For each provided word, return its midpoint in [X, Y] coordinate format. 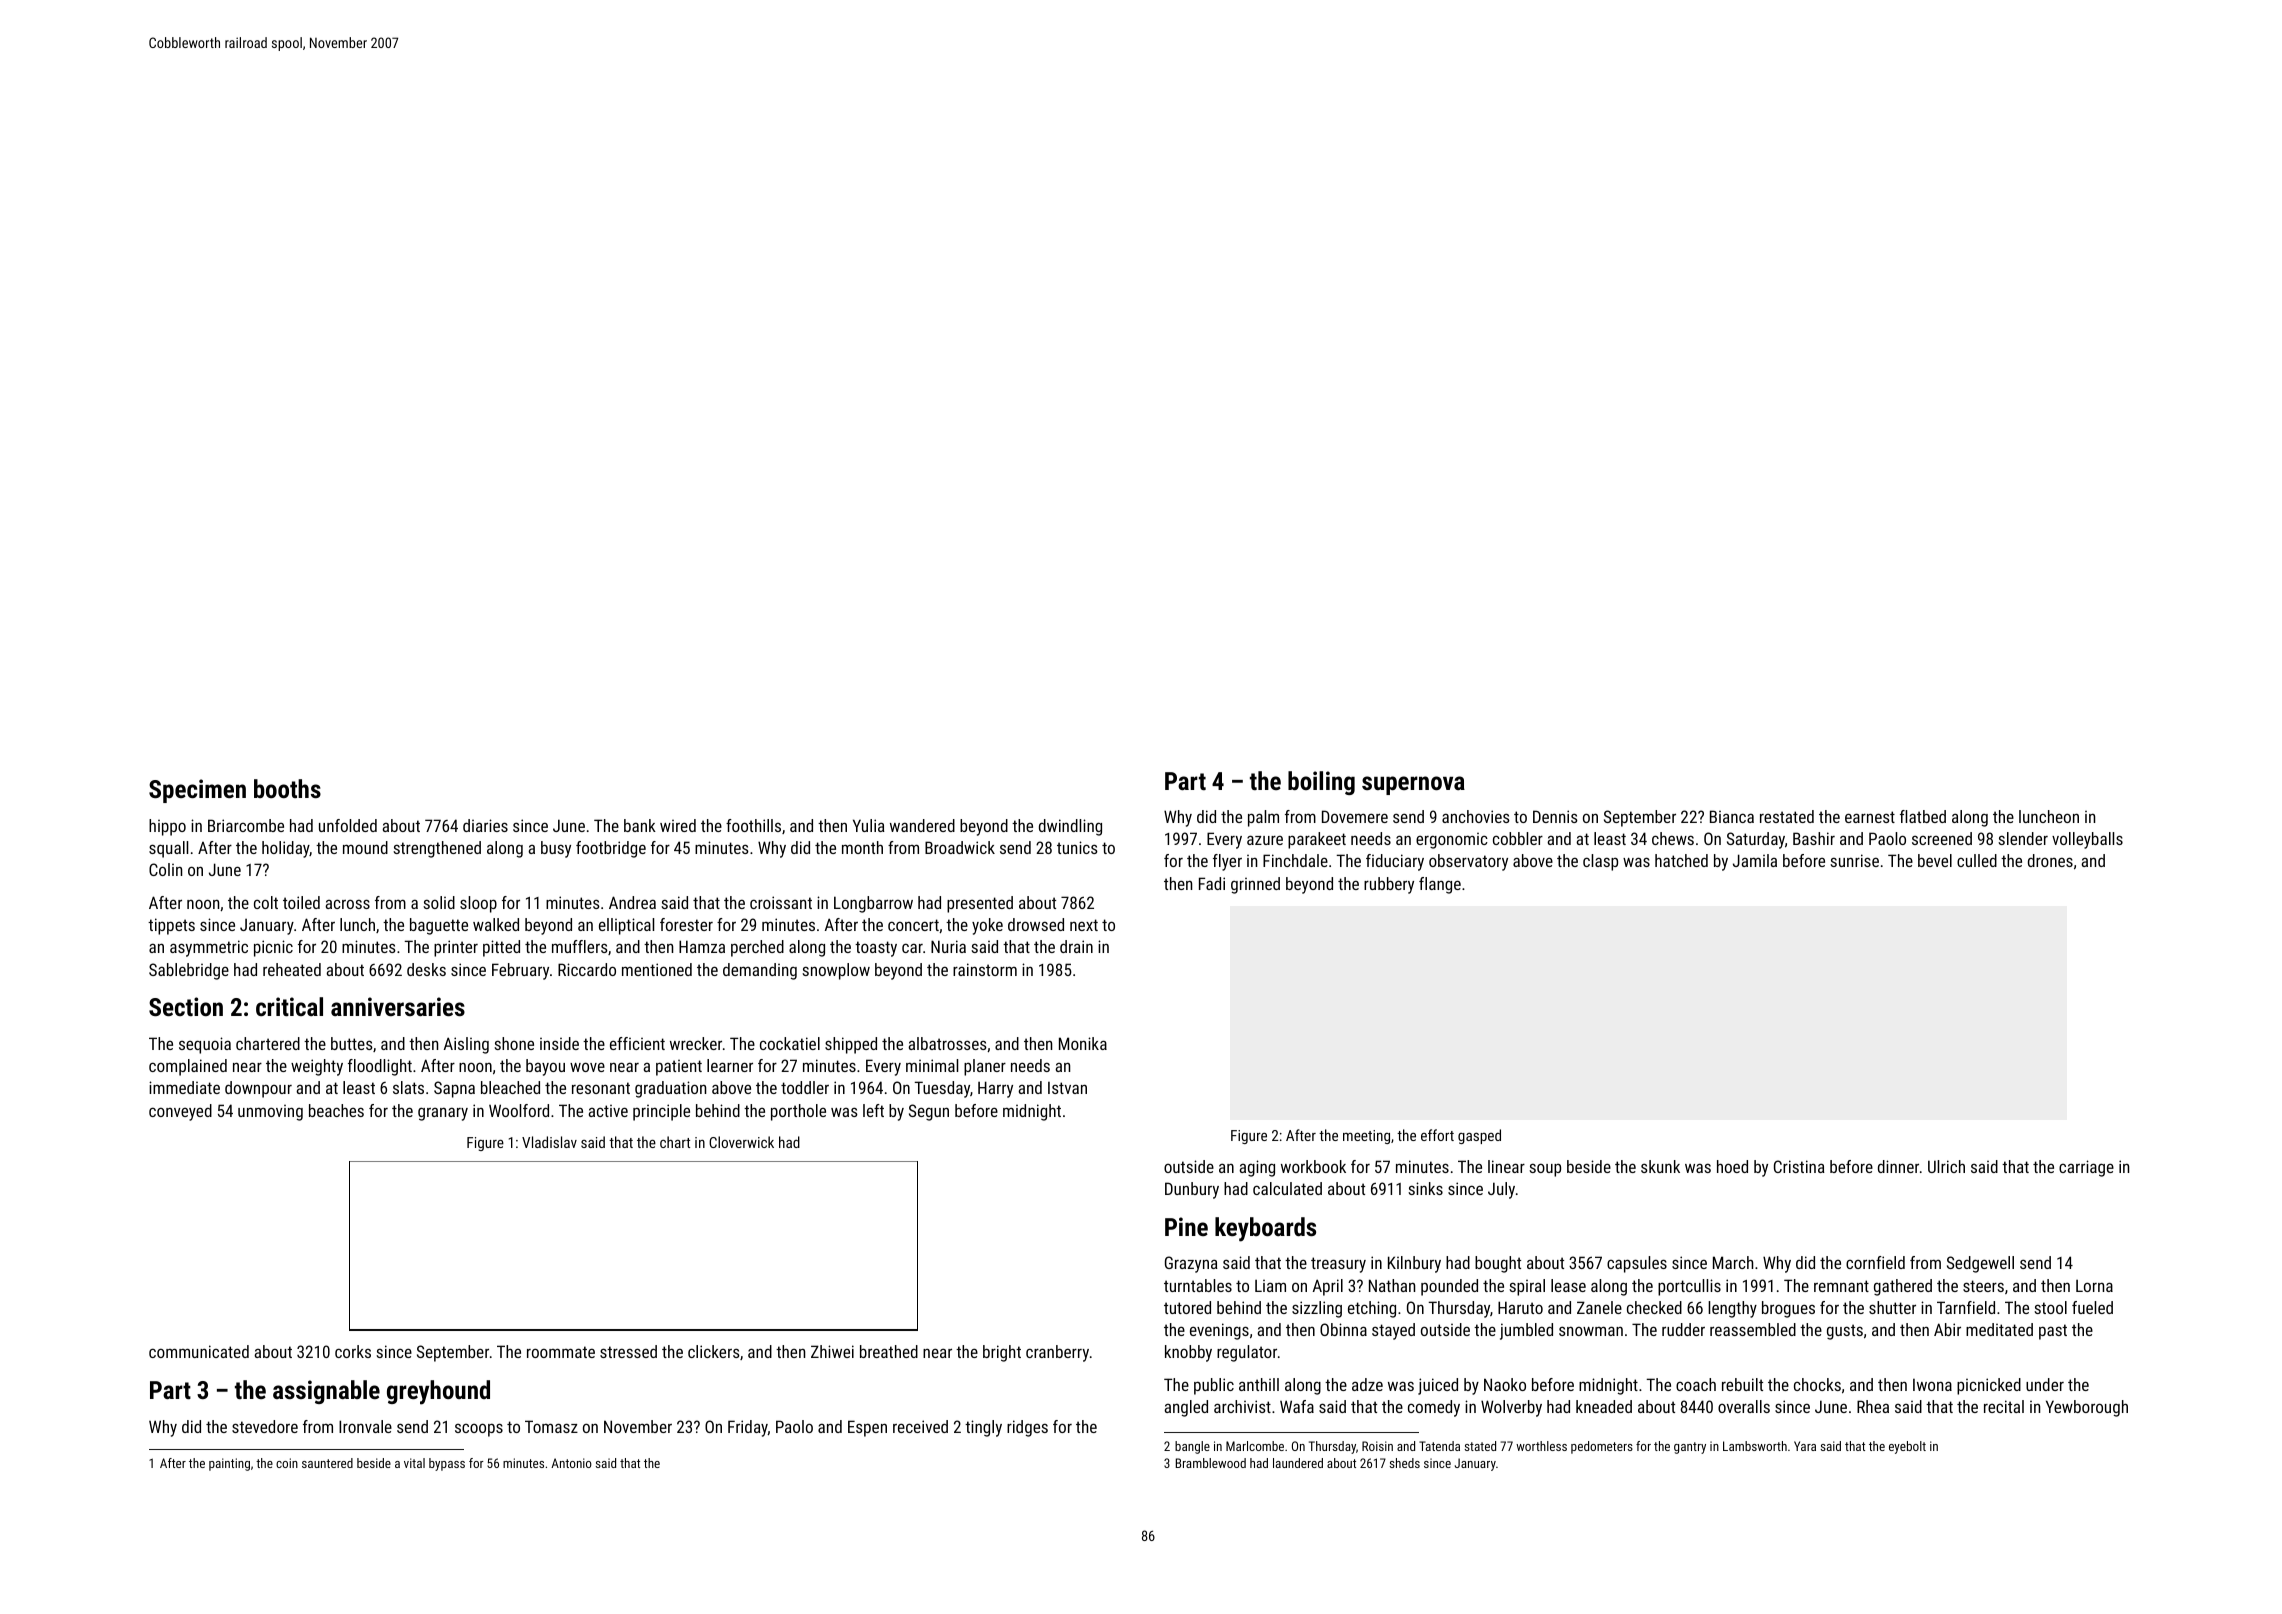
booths [287, 788]
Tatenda [1439, 1446]
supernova [1413, 785]
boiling [1321, 783]
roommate [561, 1352]
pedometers [1602, 1447]
